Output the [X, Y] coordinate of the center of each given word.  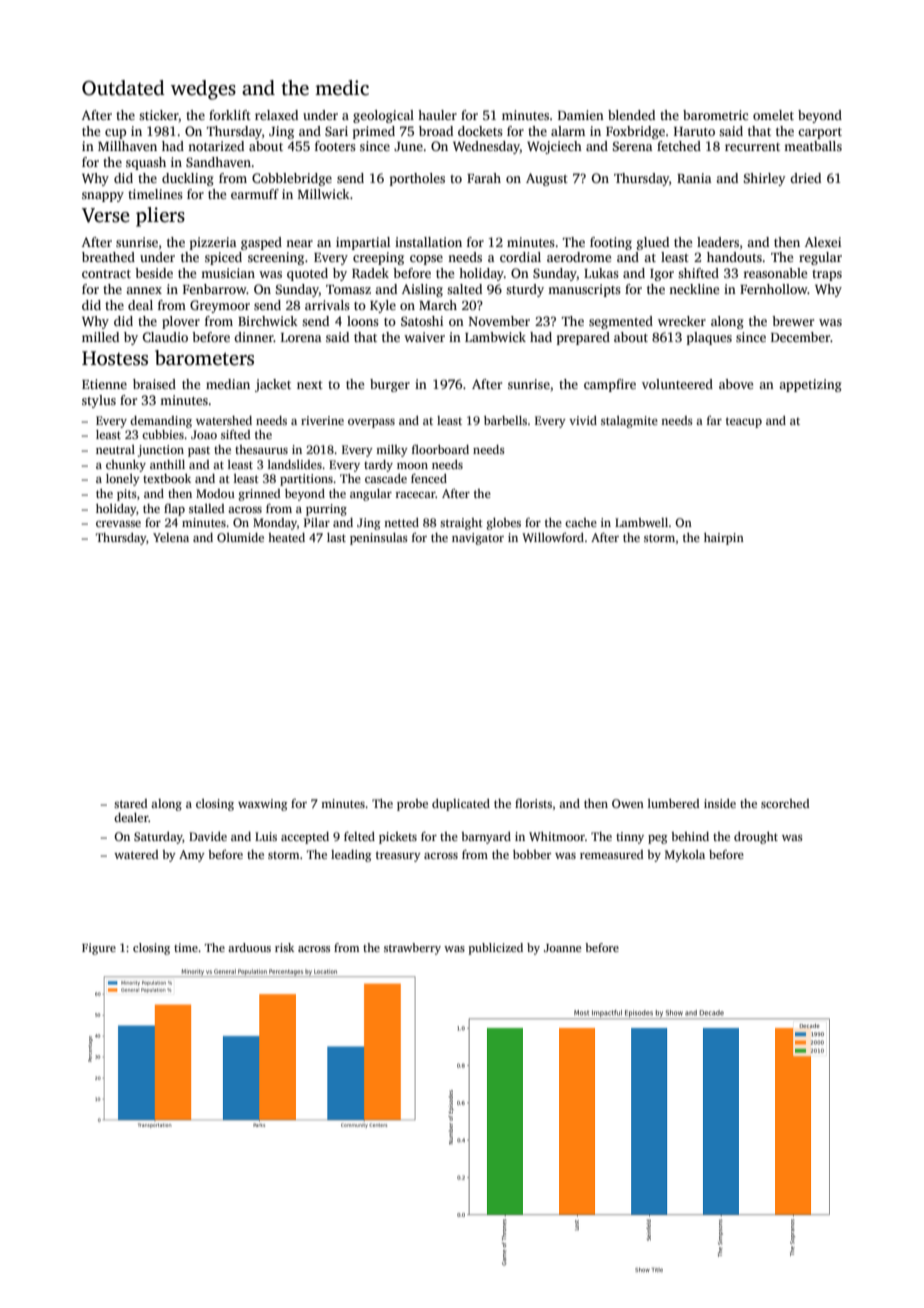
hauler [437, 115]
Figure [99, 949]
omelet [773, 115]
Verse [106, 215]
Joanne [562, 948]
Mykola [685, 856]
